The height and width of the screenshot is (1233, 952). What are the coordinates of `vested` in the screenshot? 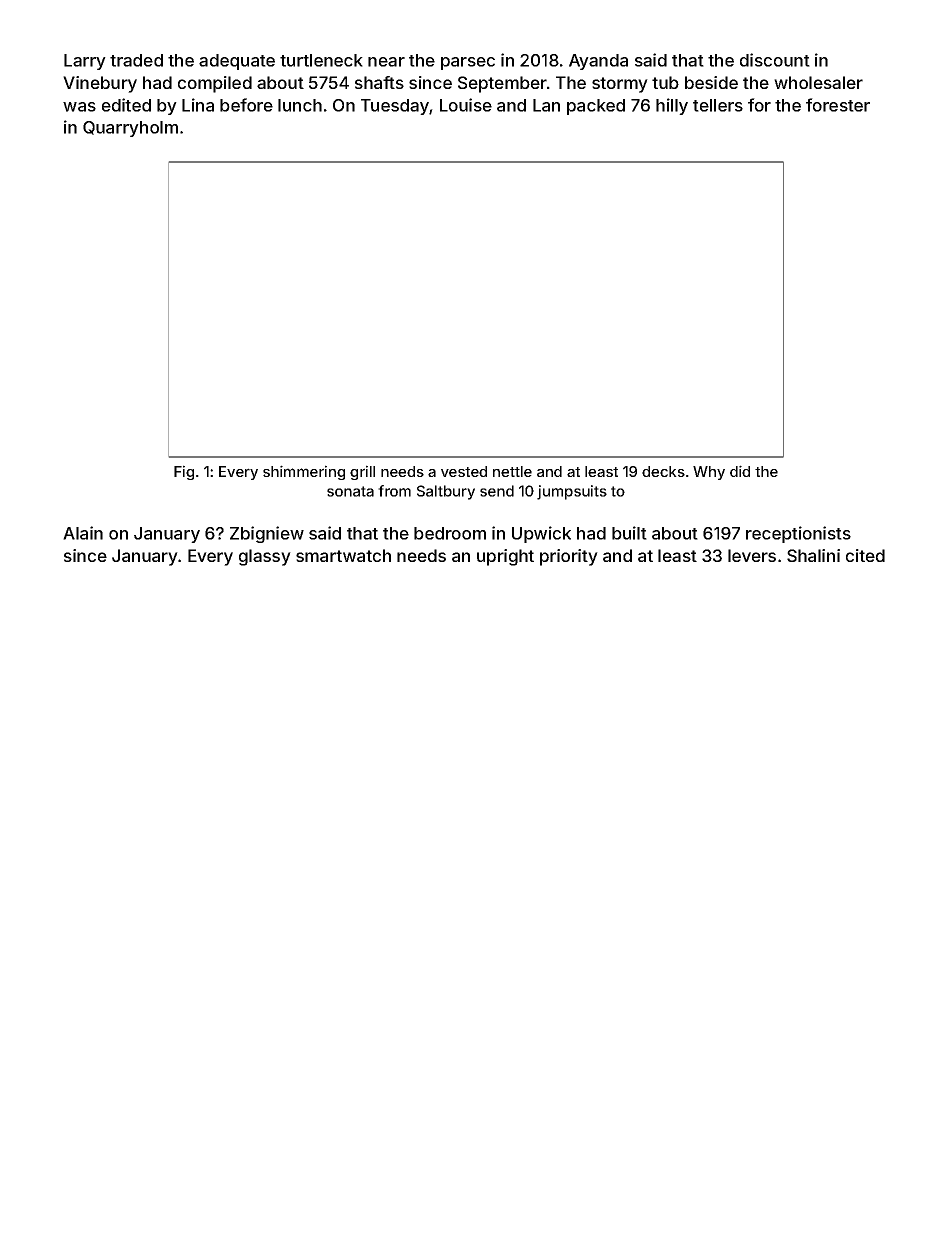 It's located at (464, 471).
